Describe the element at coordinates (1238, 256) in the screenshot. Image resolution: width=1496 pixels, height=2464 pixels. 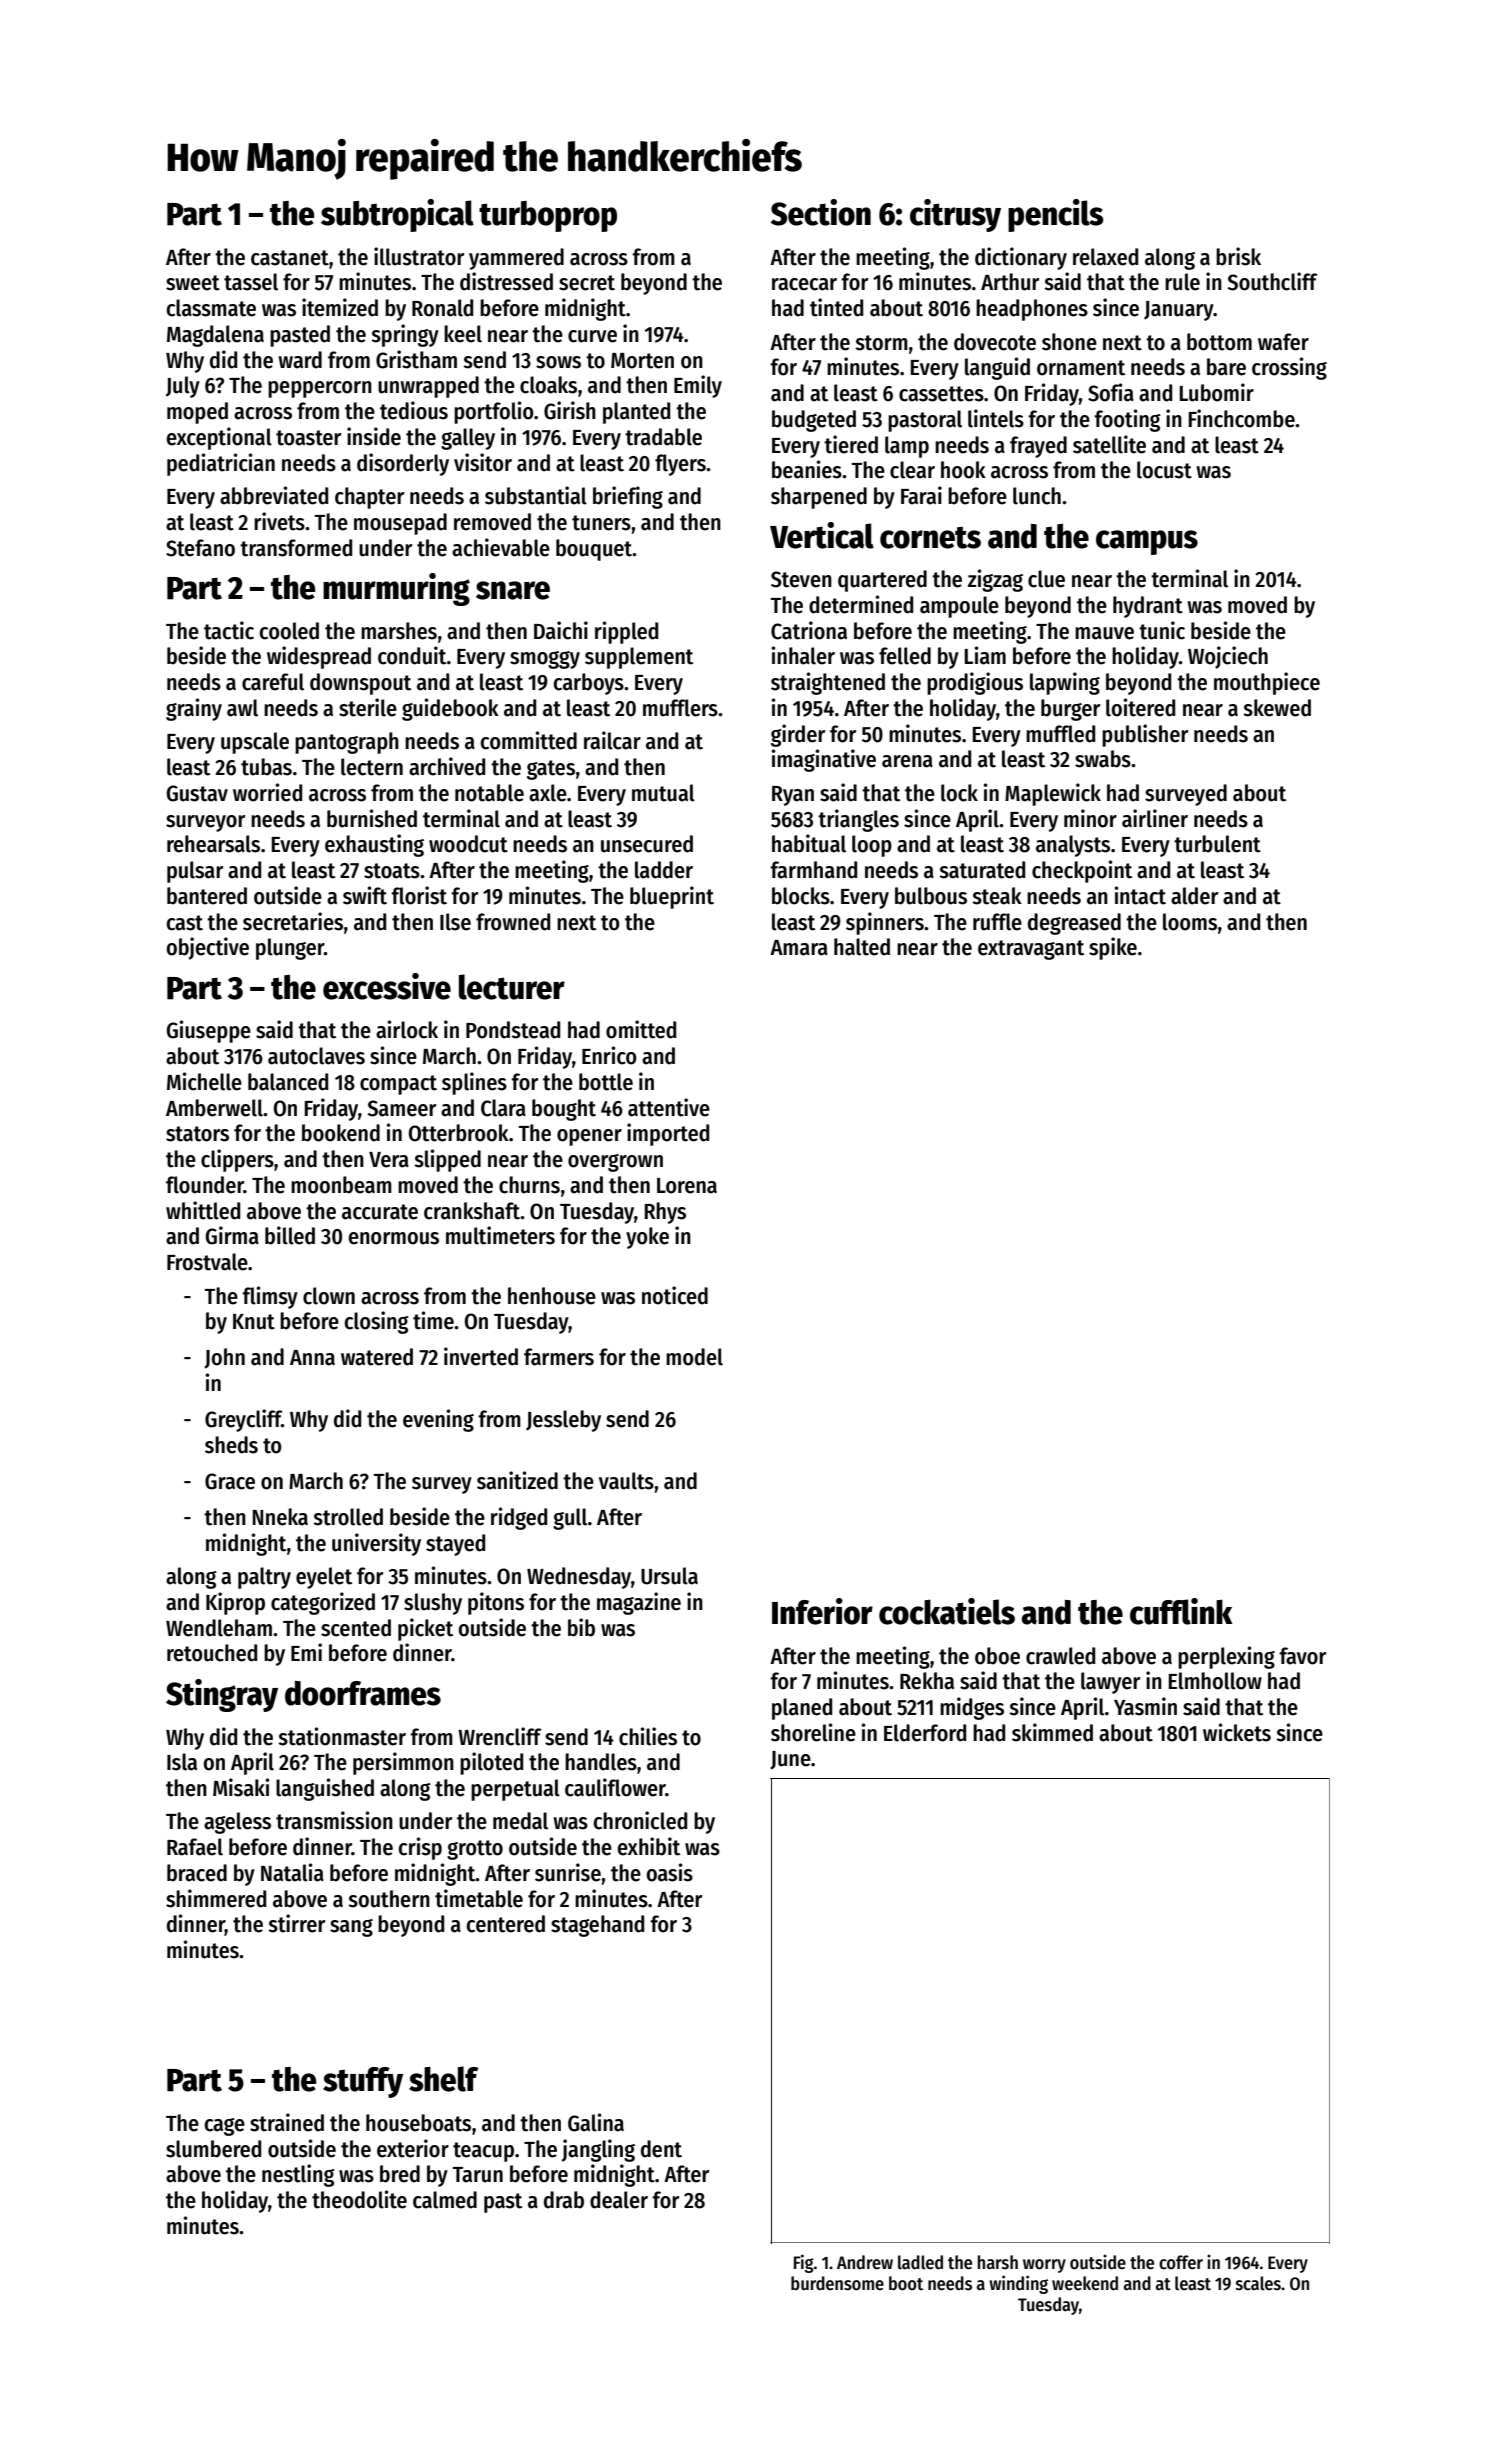
I see `brisk` at that location.
